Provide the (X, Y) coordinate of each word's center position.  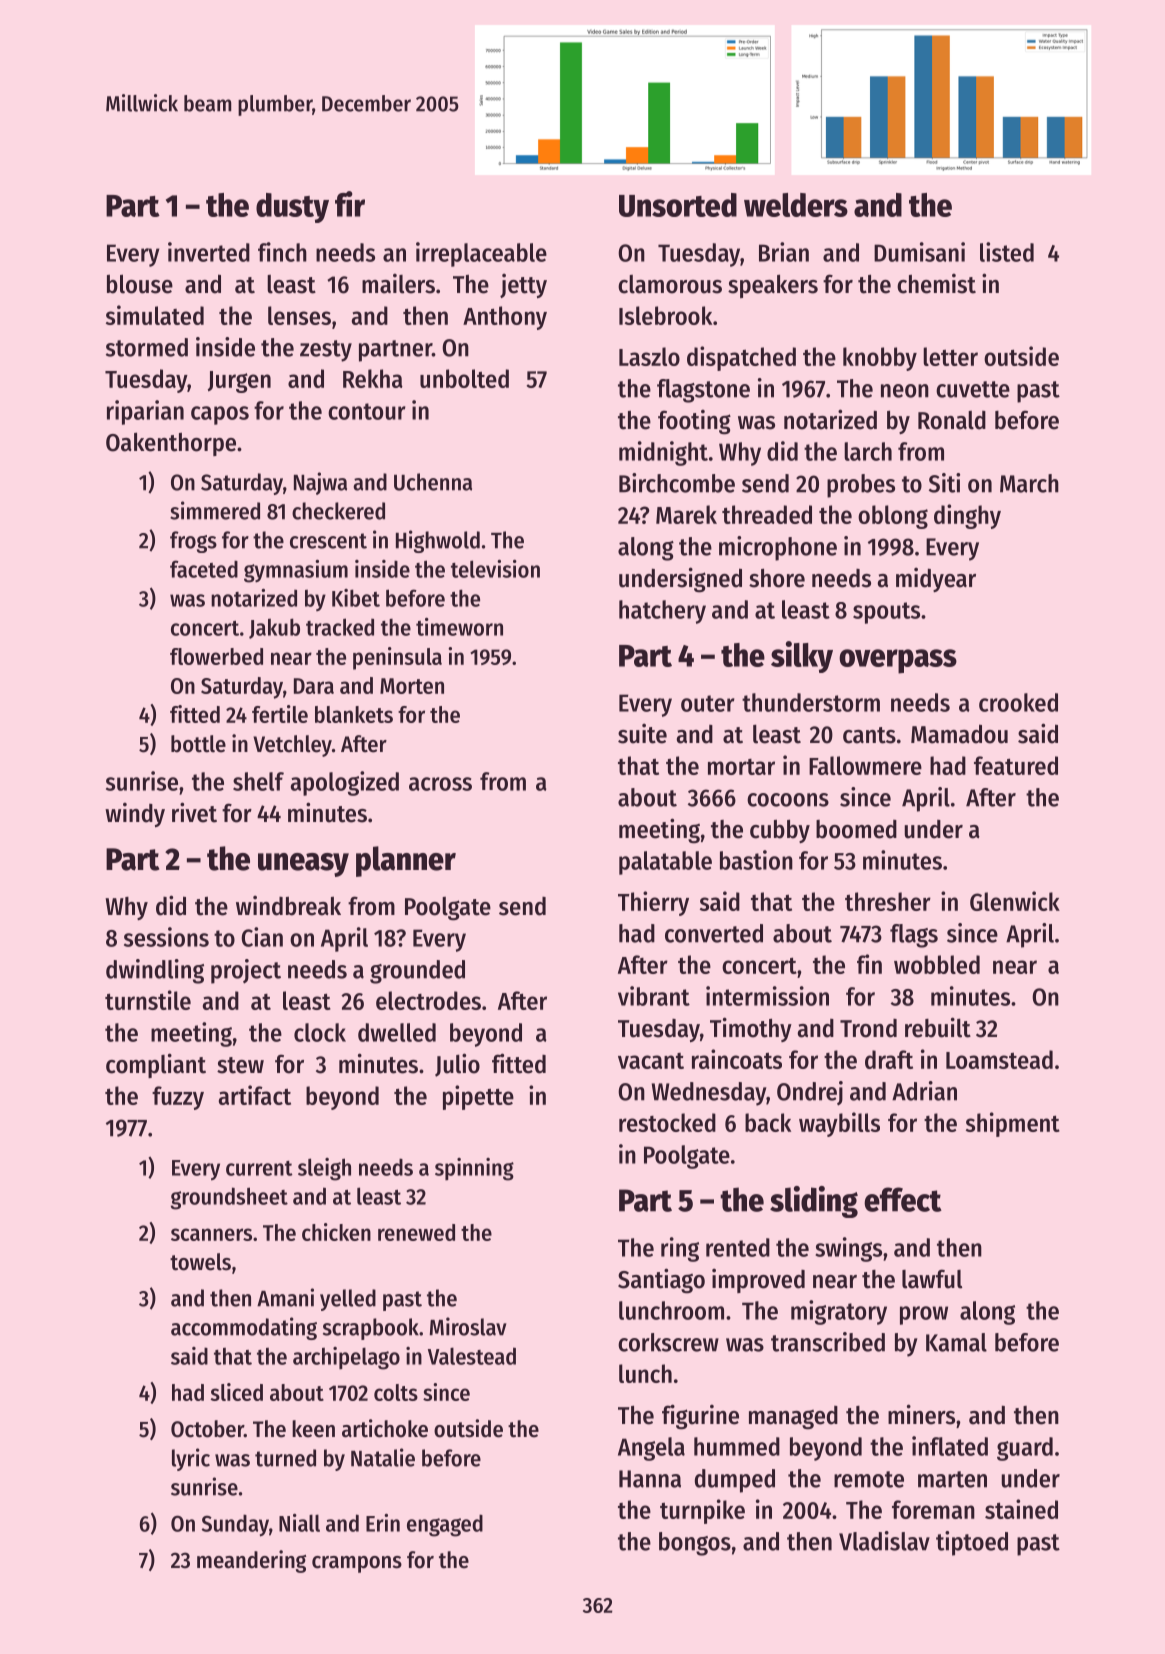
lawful (932, 1279)
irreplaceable (481, 254)
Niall (299, 1523)
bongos (695, 1544)
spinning (474, 1169)
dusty (292, 208)
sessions (166, 937)
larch (868, 451)
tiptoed (972, 1543)
